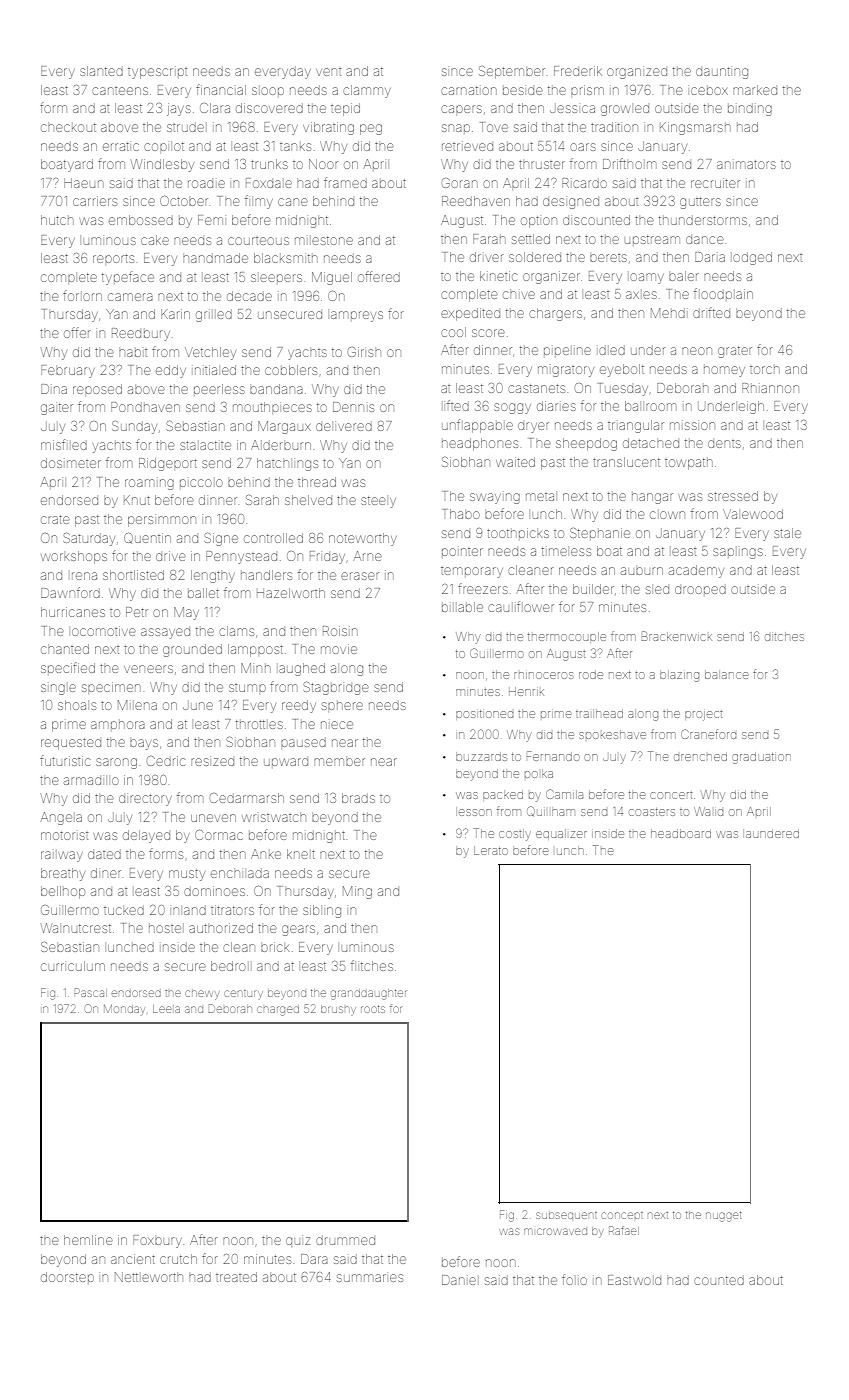 The width and height of the page is (849, 1400). What do you see at coordinates (157, 1241) in the page?
I see `Foxbury` at bounding box center [157, 1241].
